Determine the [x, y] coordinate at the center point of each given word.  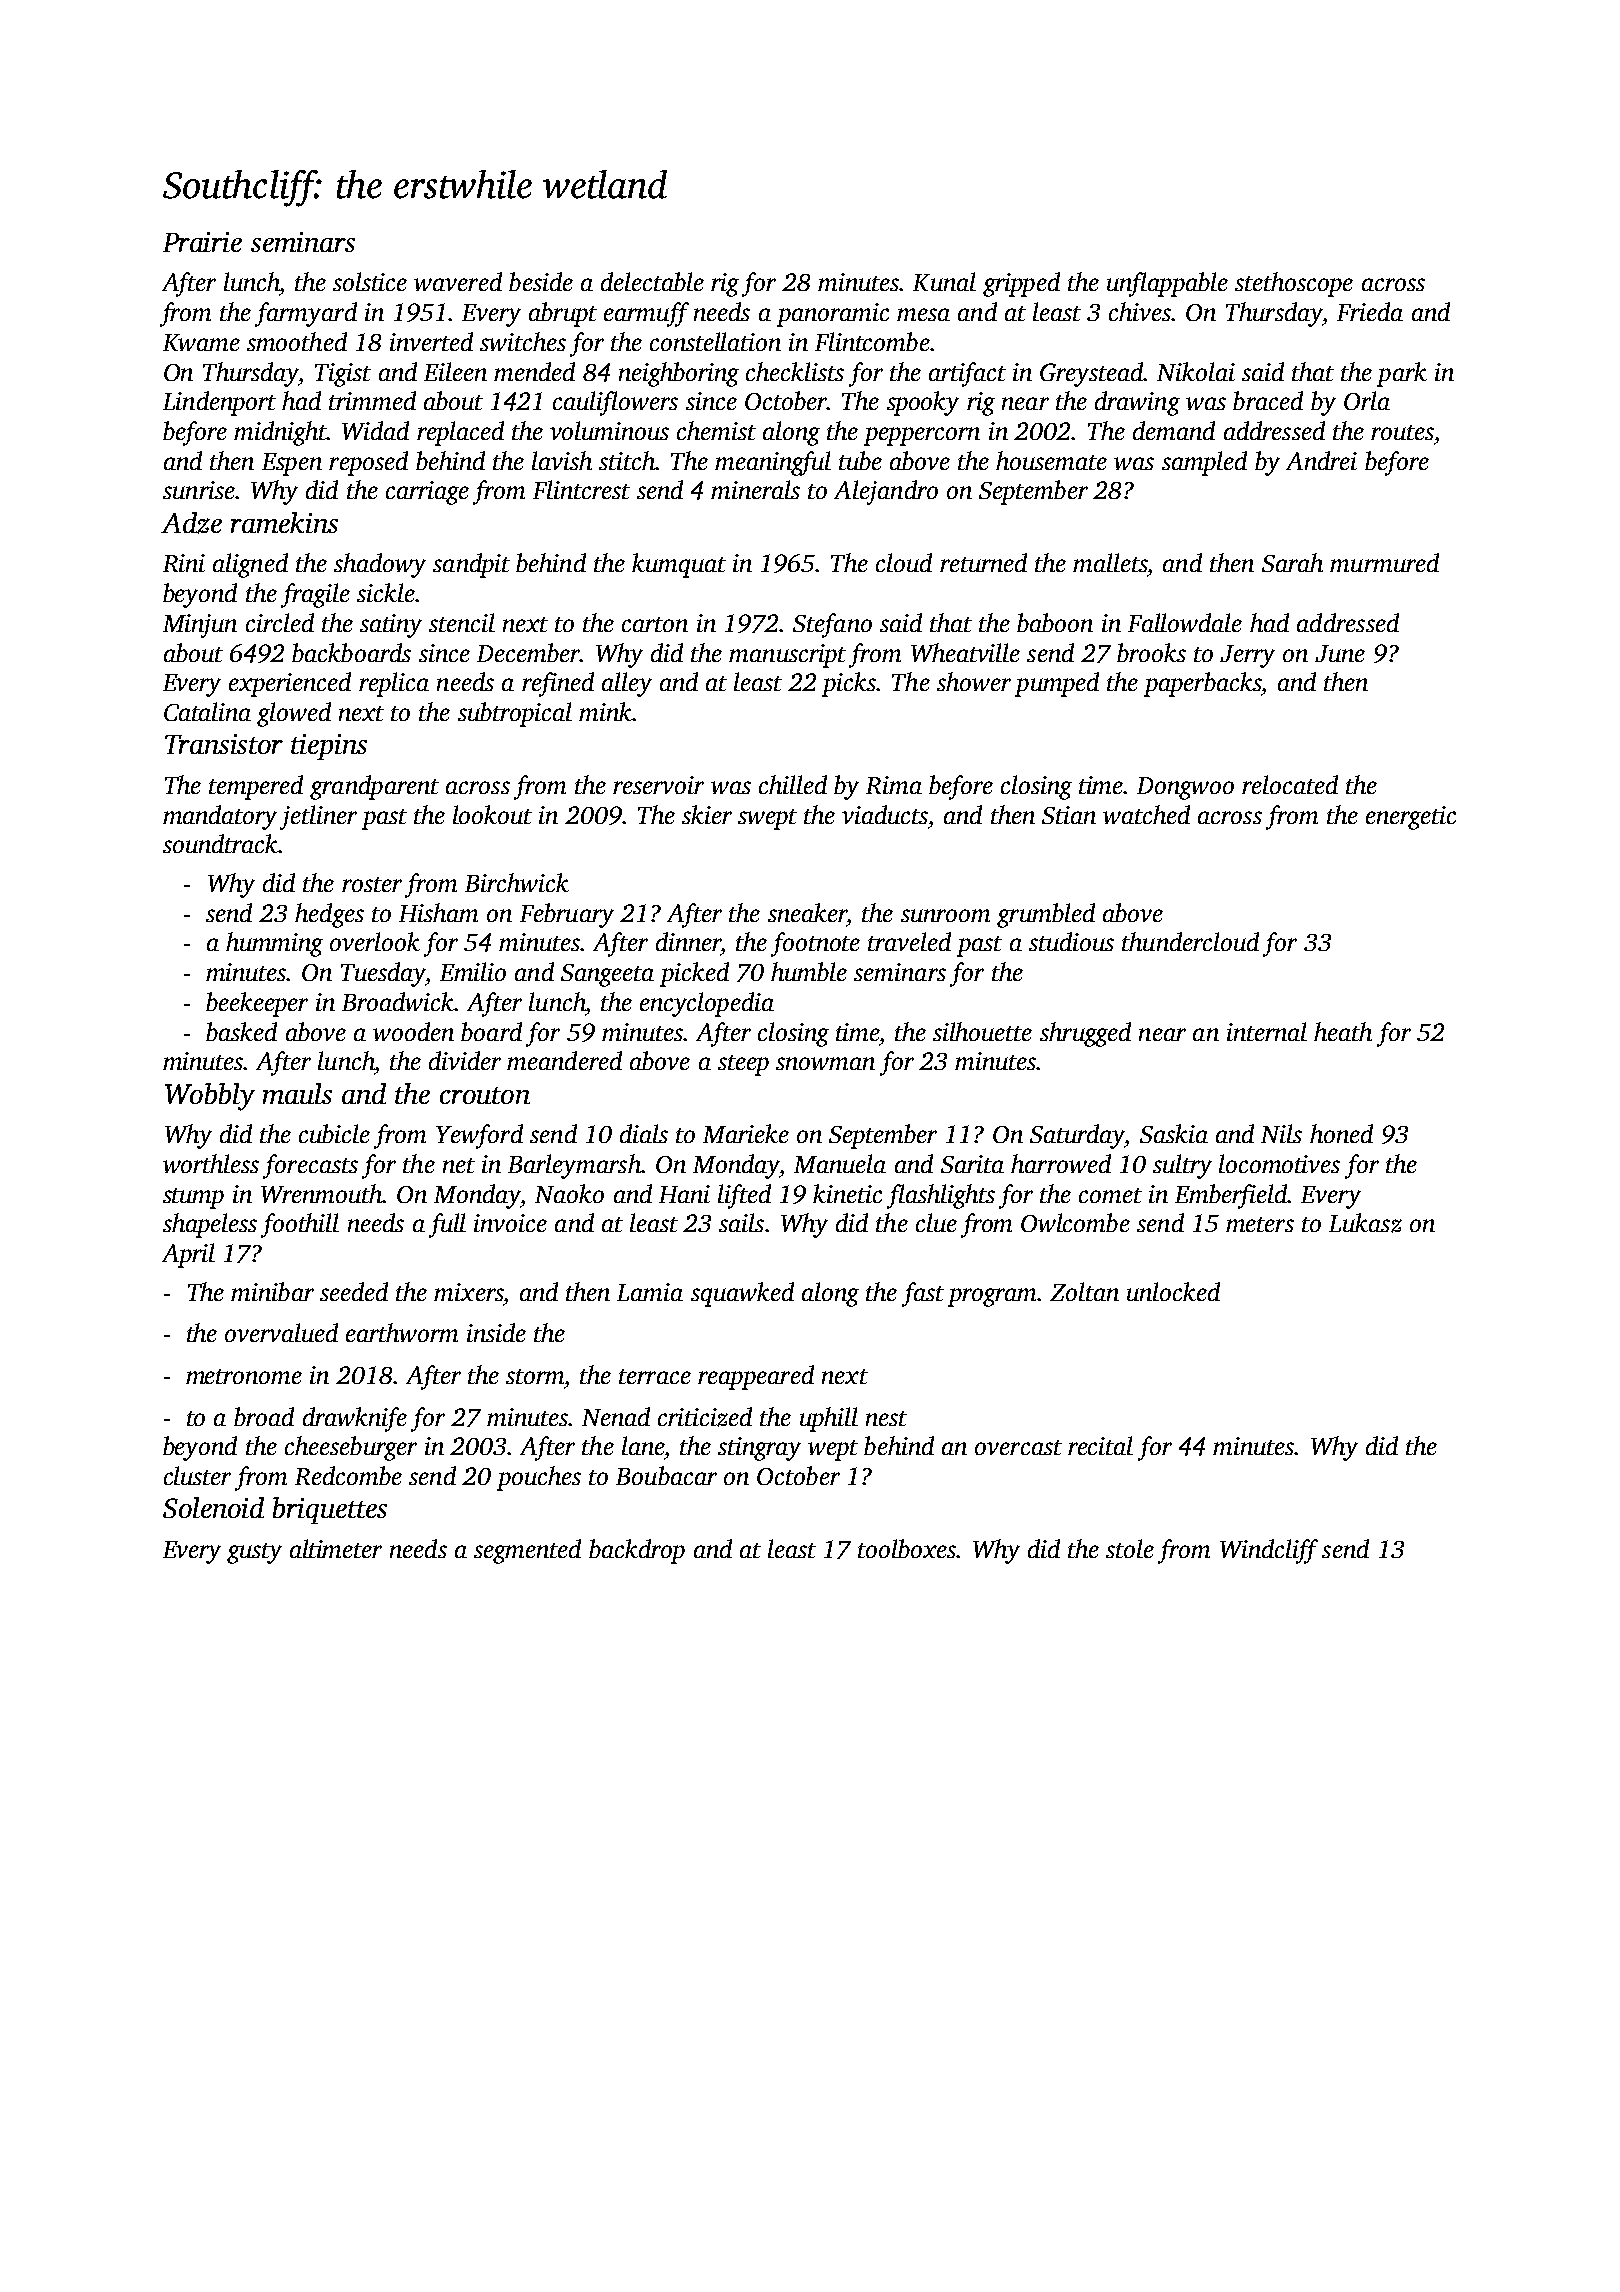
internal [1267, 1031]
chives [1140, 311]
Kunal [944, 281]
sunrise [199, 490]
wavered [458, 281]
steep [743, 1065]
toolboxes [907, 1548]
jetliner [318, 817]
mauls [297, 1093]
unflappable [1167, 284]
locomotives [1279, 1163]
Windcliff [1269, 1551]
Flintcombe [872, 341]
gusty [254, 1553]
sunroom [945, 915]
